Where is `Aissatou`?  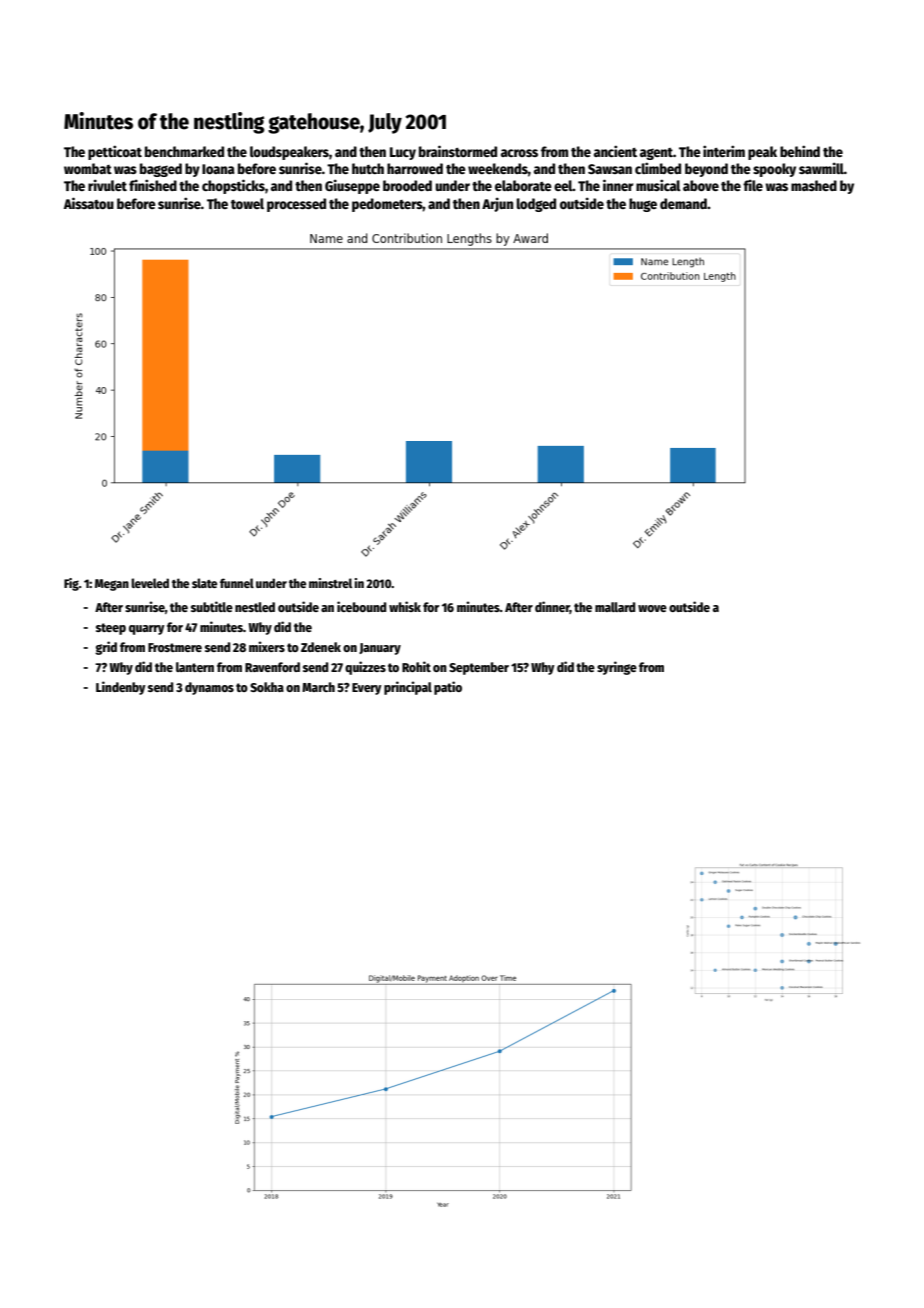
Aissatou is located at coordinates (89, 203).
